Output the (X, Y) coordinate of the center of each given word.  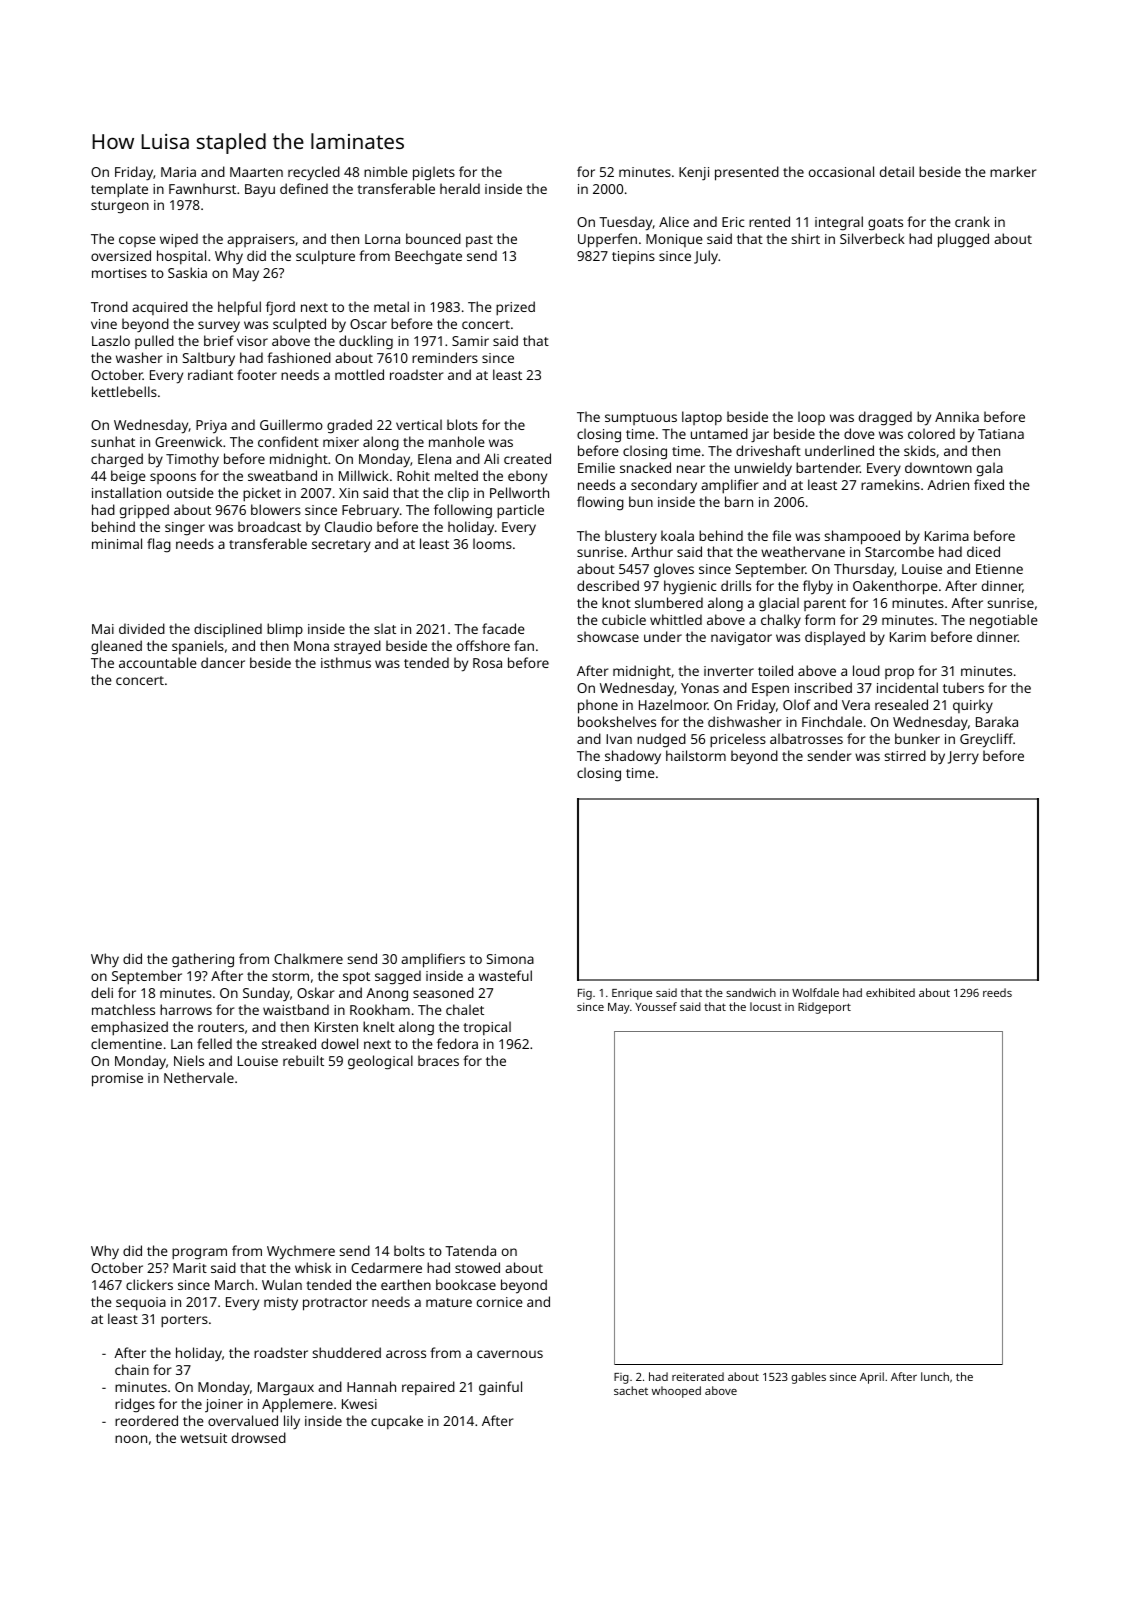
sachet (631, 1390)
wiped (179, 240)
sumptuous (641, 419)
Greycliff (986, 740)
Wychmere (301, 1252)
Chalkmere (308, 958)
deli (102, 992)
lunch (935, 1376)
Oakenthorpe (895, 587)
